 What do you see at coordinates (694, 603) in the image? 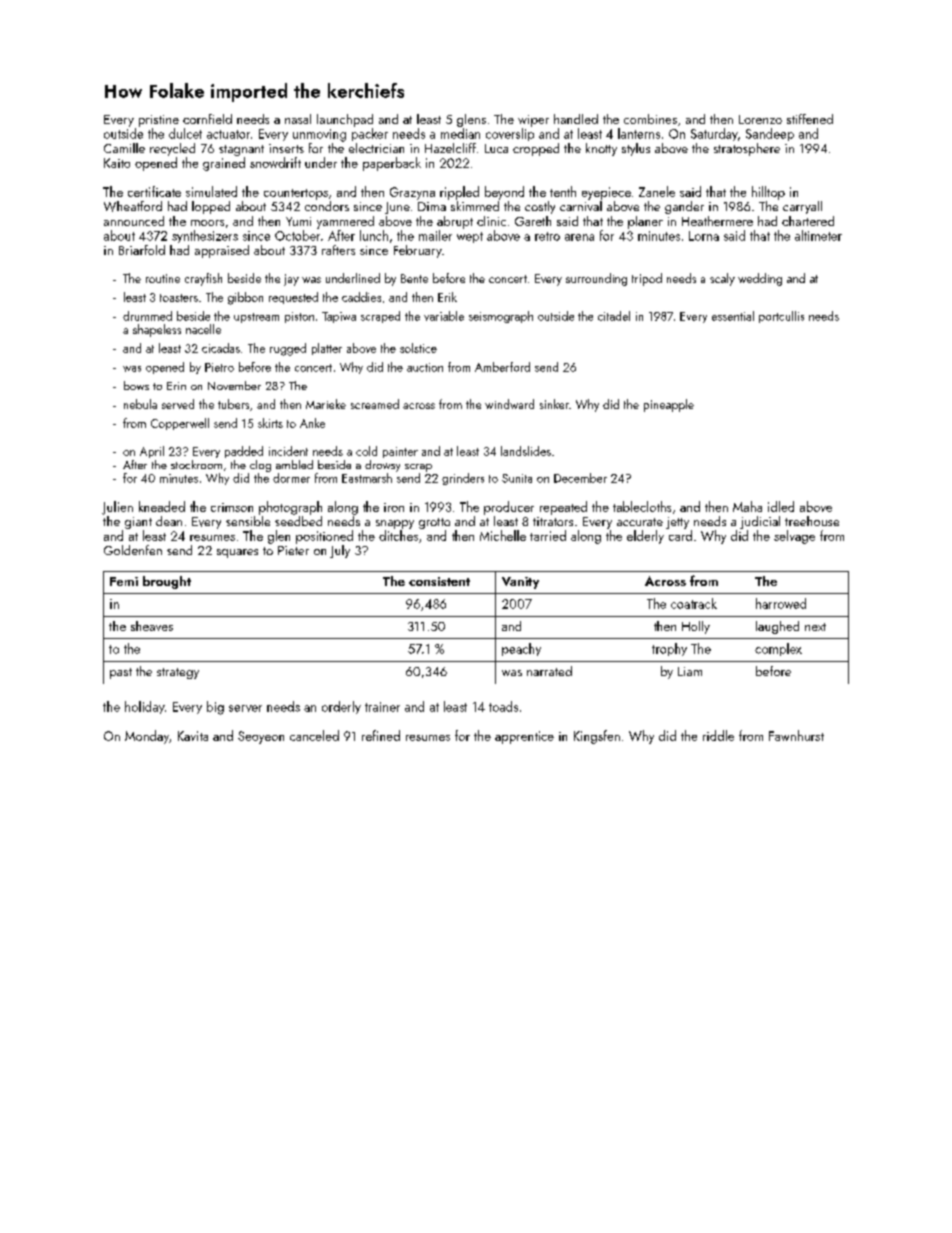
I see `coatrack` at bounding box center [694, 603].
